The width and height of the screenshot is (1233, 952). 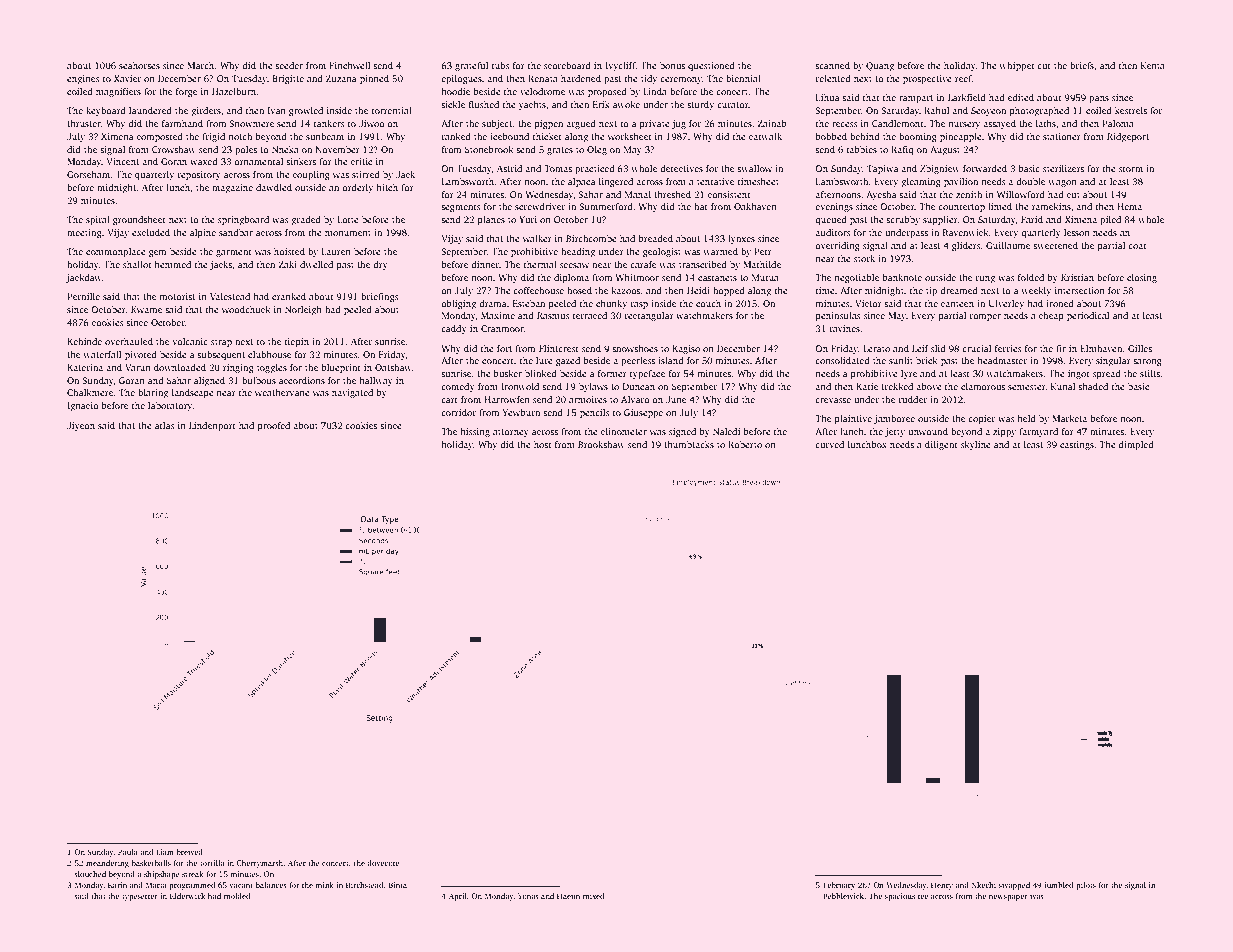 I want to click on questioned, so click(x=711, y=66).
